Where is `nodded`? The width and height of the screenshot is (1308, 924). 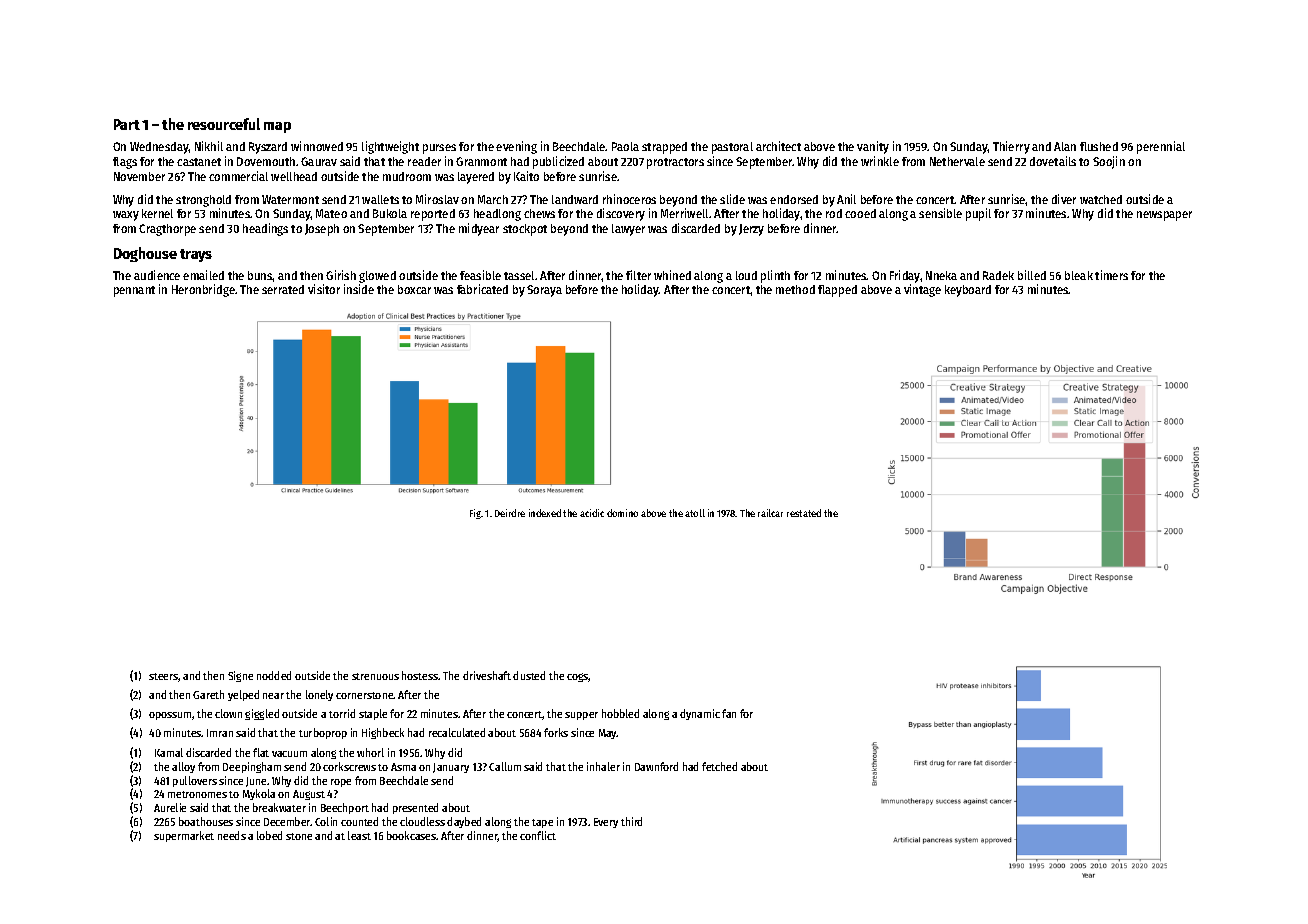
nodded is located at coordinates (274, 675).
